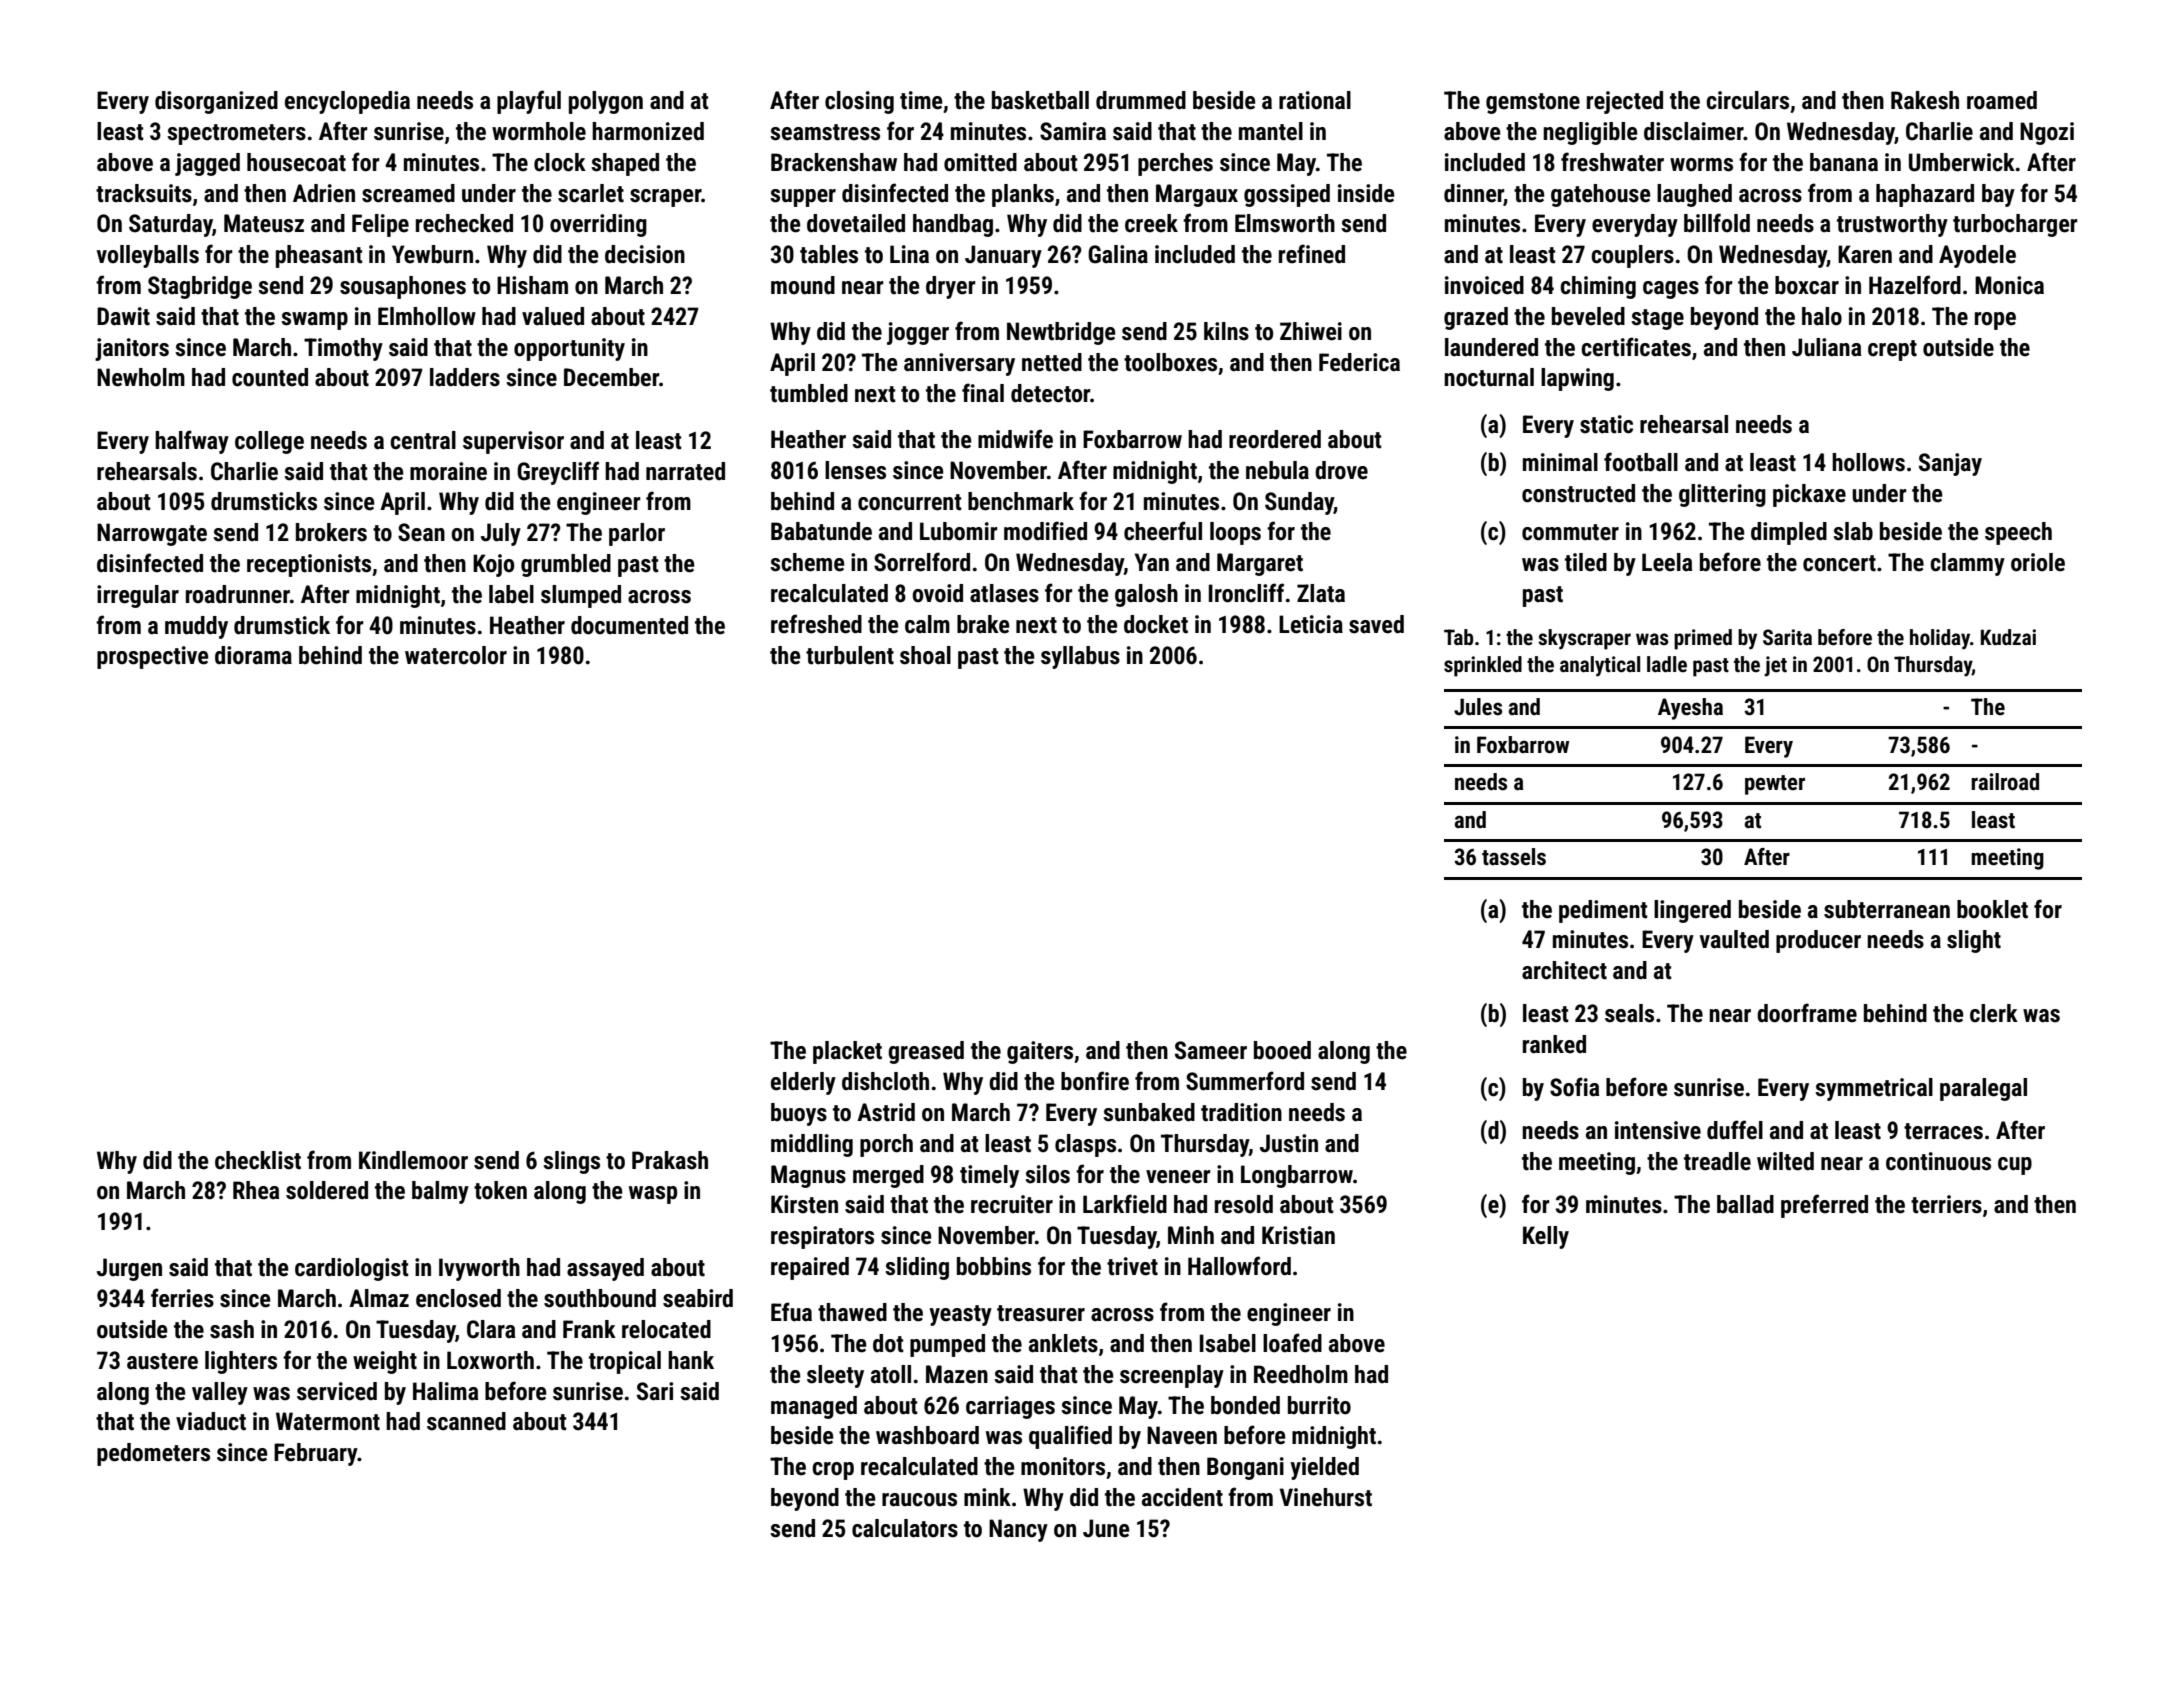 The height and width of the page is (1683, 2178). I want to click on placket, so click(847, 1052).
